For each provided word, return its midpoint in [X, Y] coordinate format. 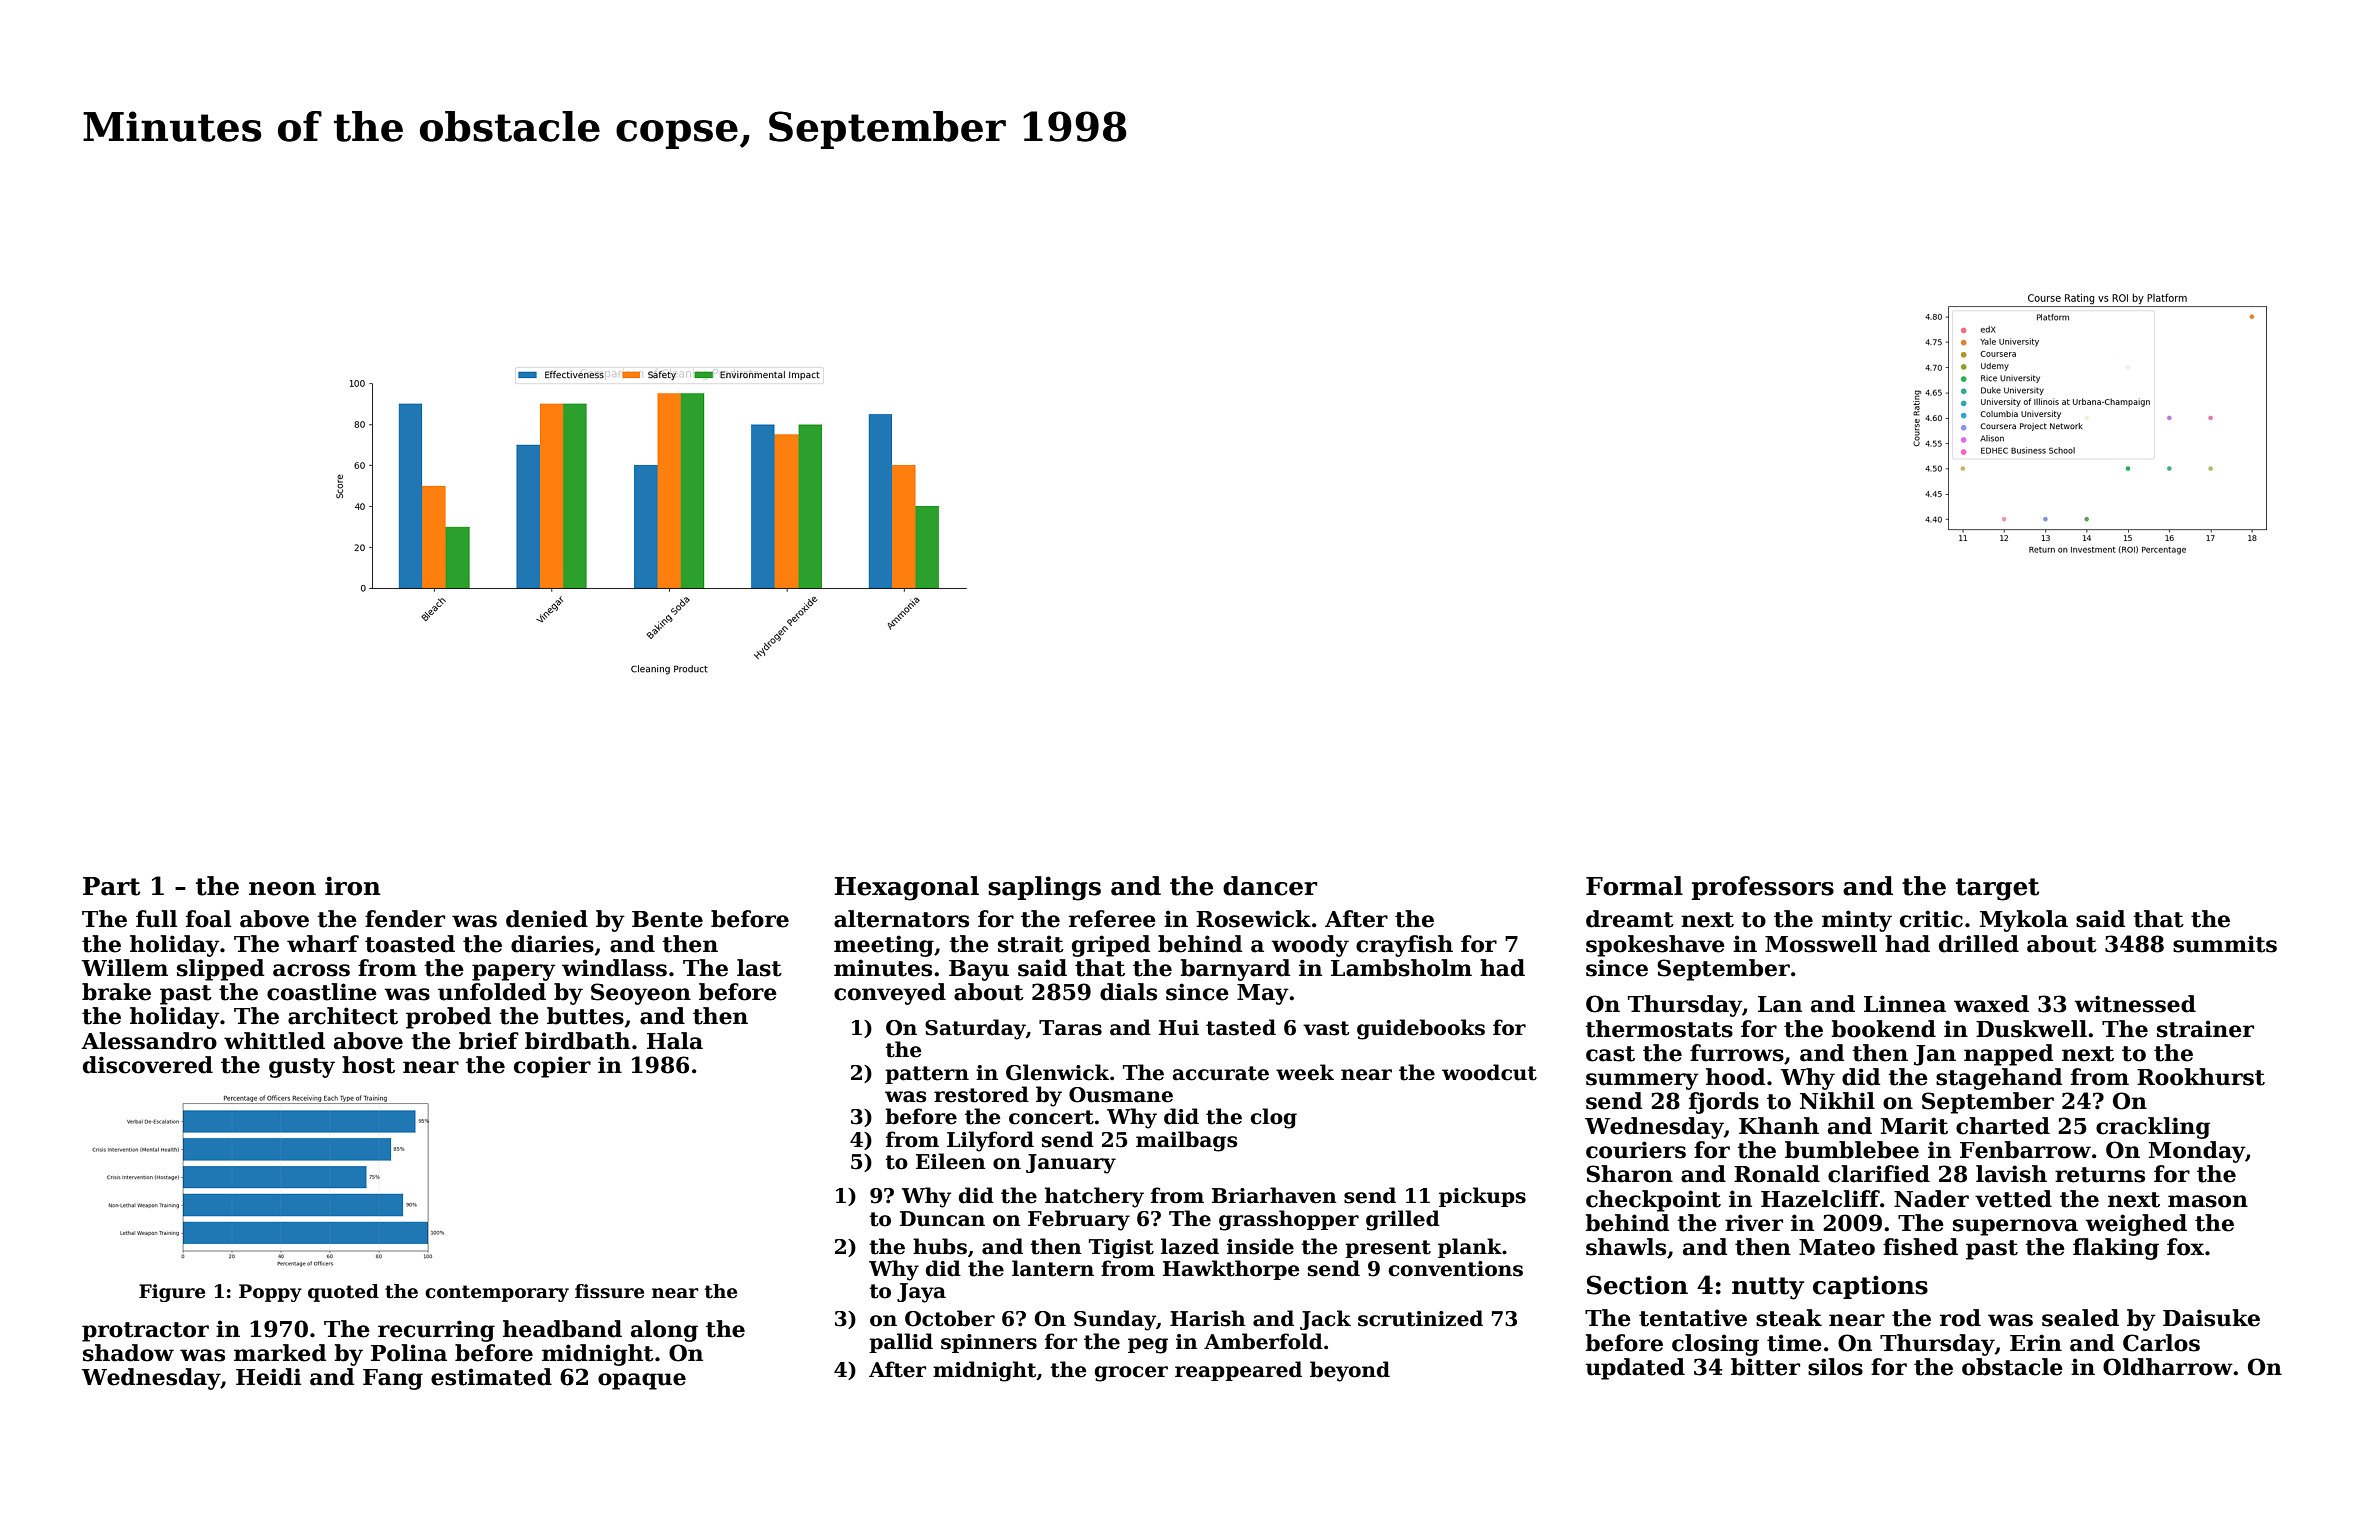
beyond [1350, 1371]
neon [282, 889]
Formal [1634, 886]
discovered [148, 1065]
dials [1128, 992]
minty [1857, 921]
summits [2225, 944]
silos [1835, 1367]
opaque [642, 1381]
